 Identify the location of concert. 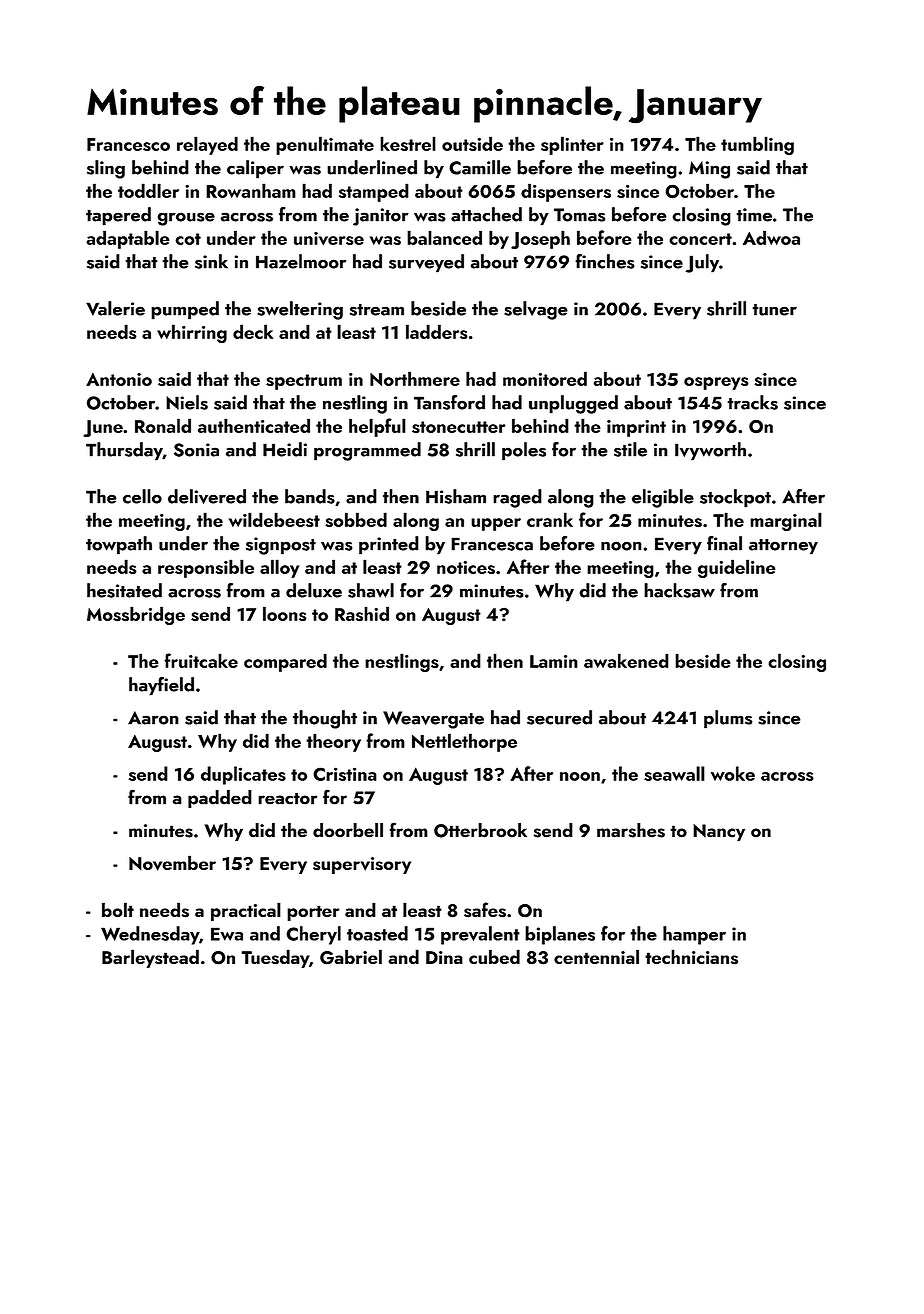
(700, 239).
